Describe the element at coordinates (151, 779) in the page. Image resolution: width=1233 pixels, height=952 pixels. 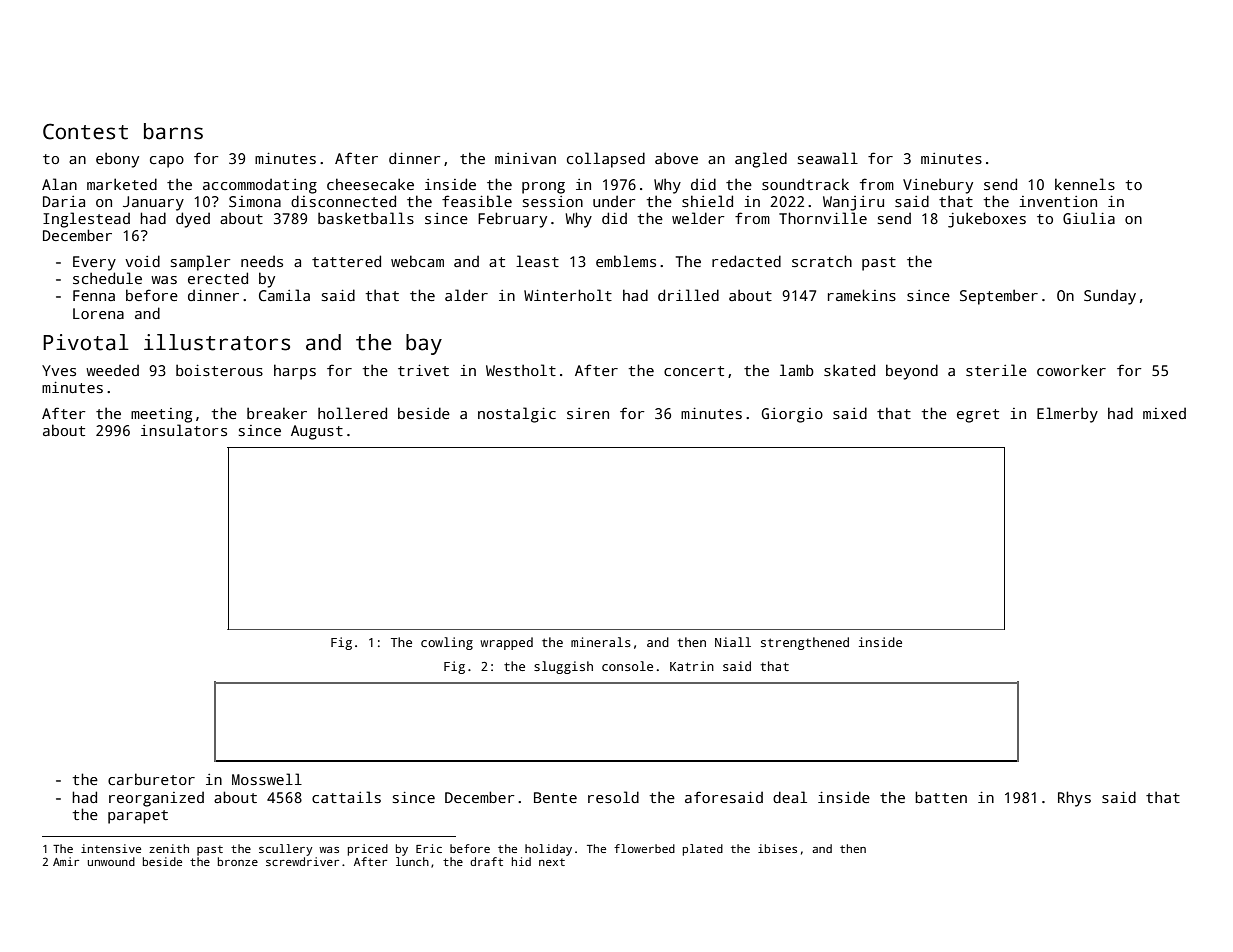
I see `carburetor` at that location.
